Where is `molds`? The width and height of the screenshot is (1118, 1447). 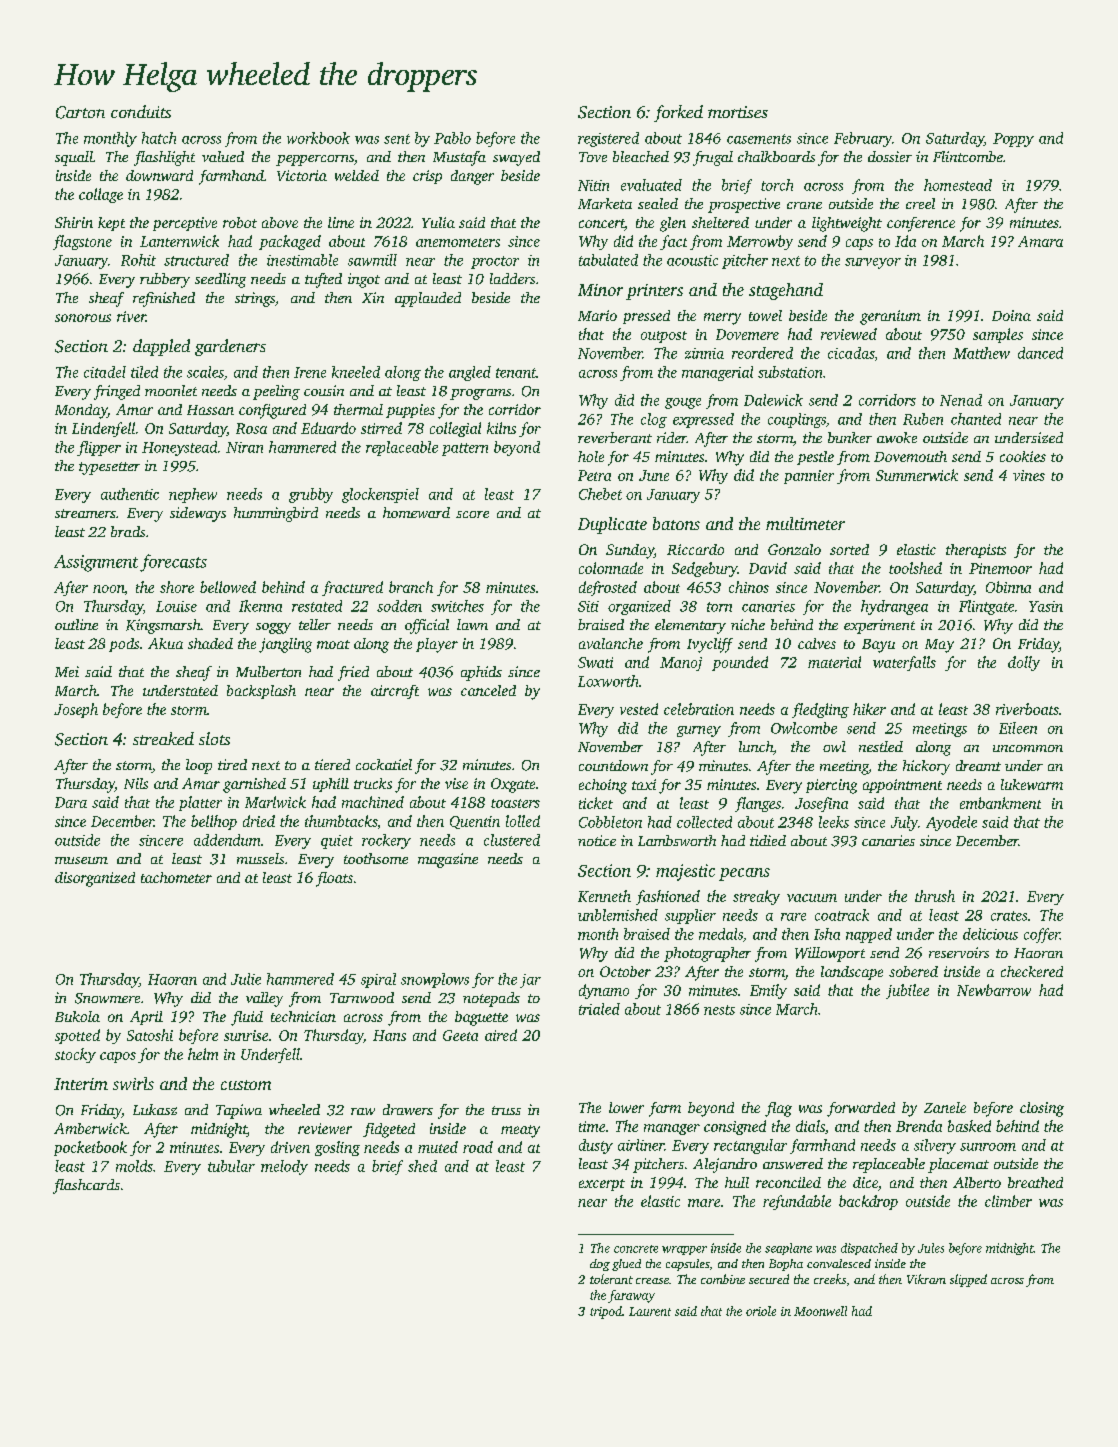 molds is located at coordinates (134, 1166).
